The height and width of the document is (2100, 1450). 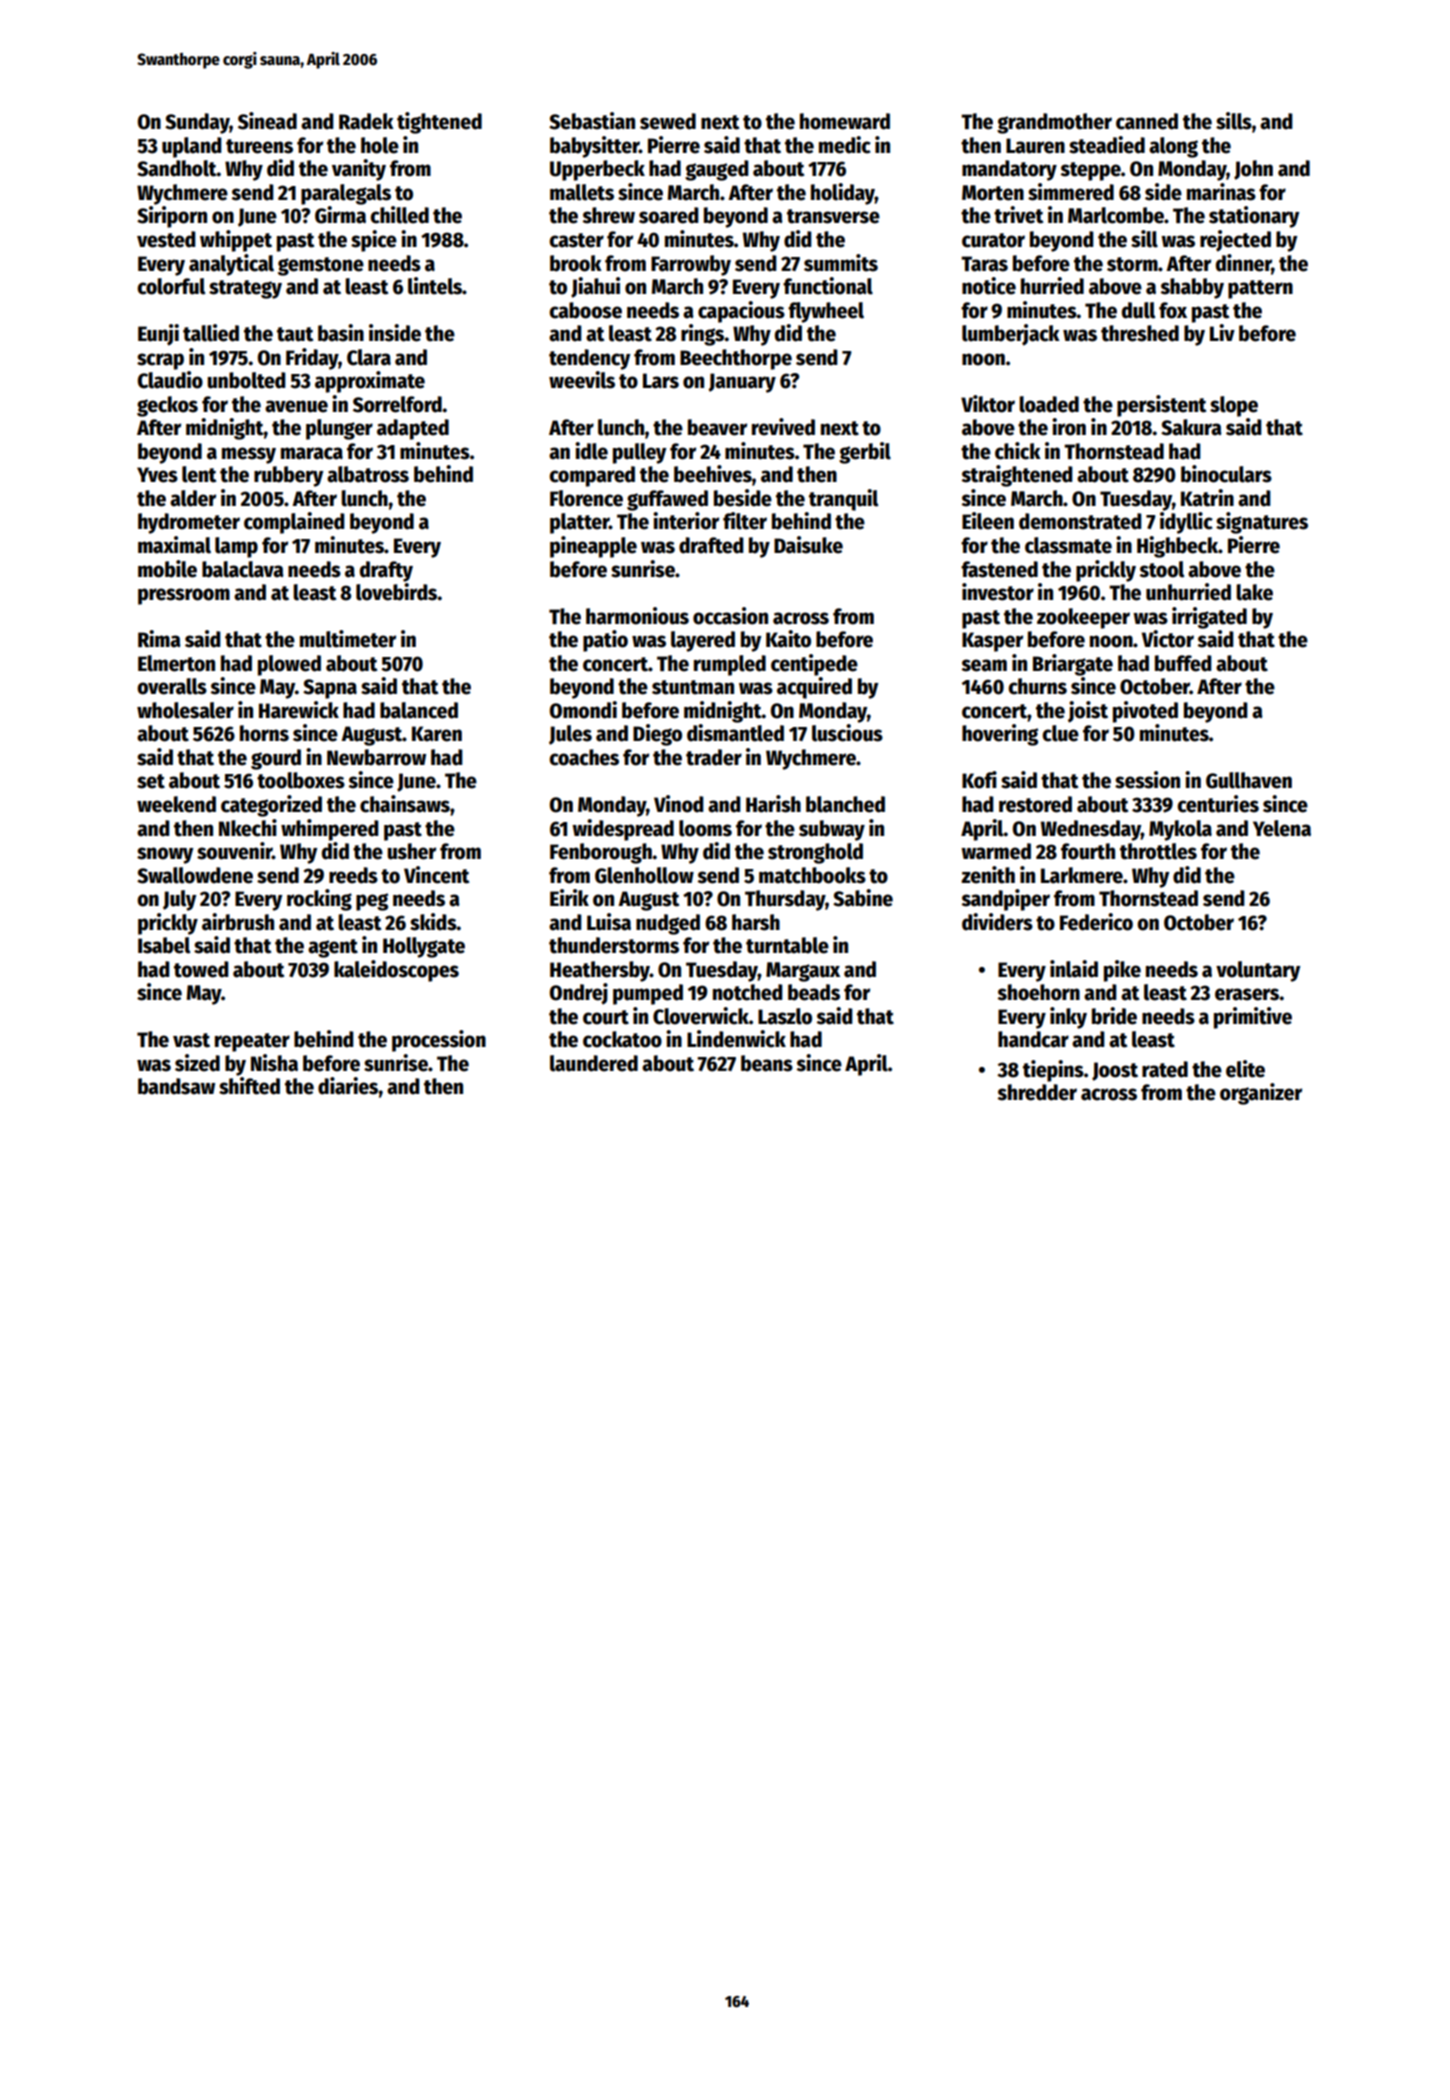 What do you see at coordinates (249, 1086) in the document?
I see `shifted` at bounding box center [249, 1086].
